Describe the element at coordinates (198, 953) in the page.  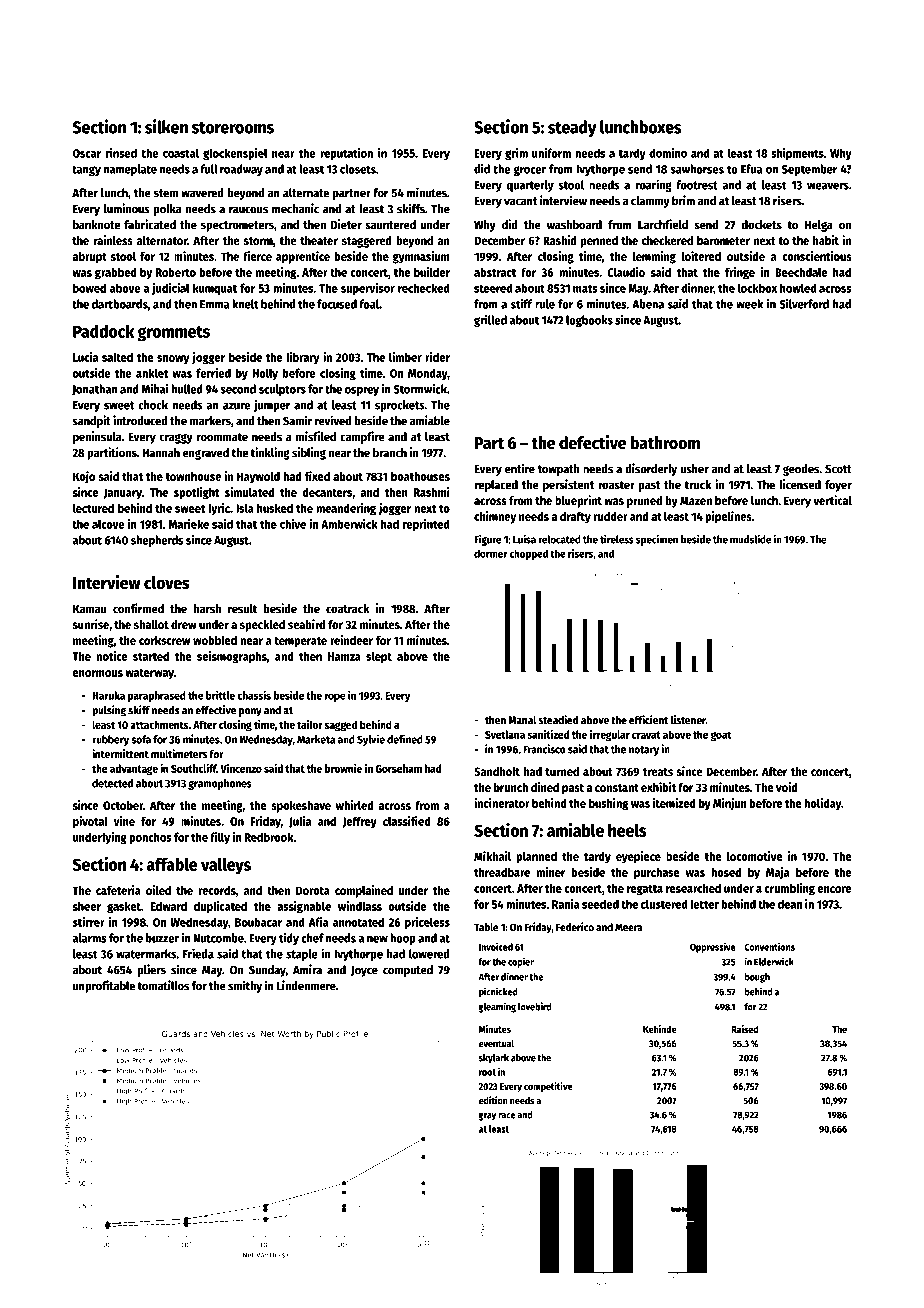
I see `Frieda` at that location.
